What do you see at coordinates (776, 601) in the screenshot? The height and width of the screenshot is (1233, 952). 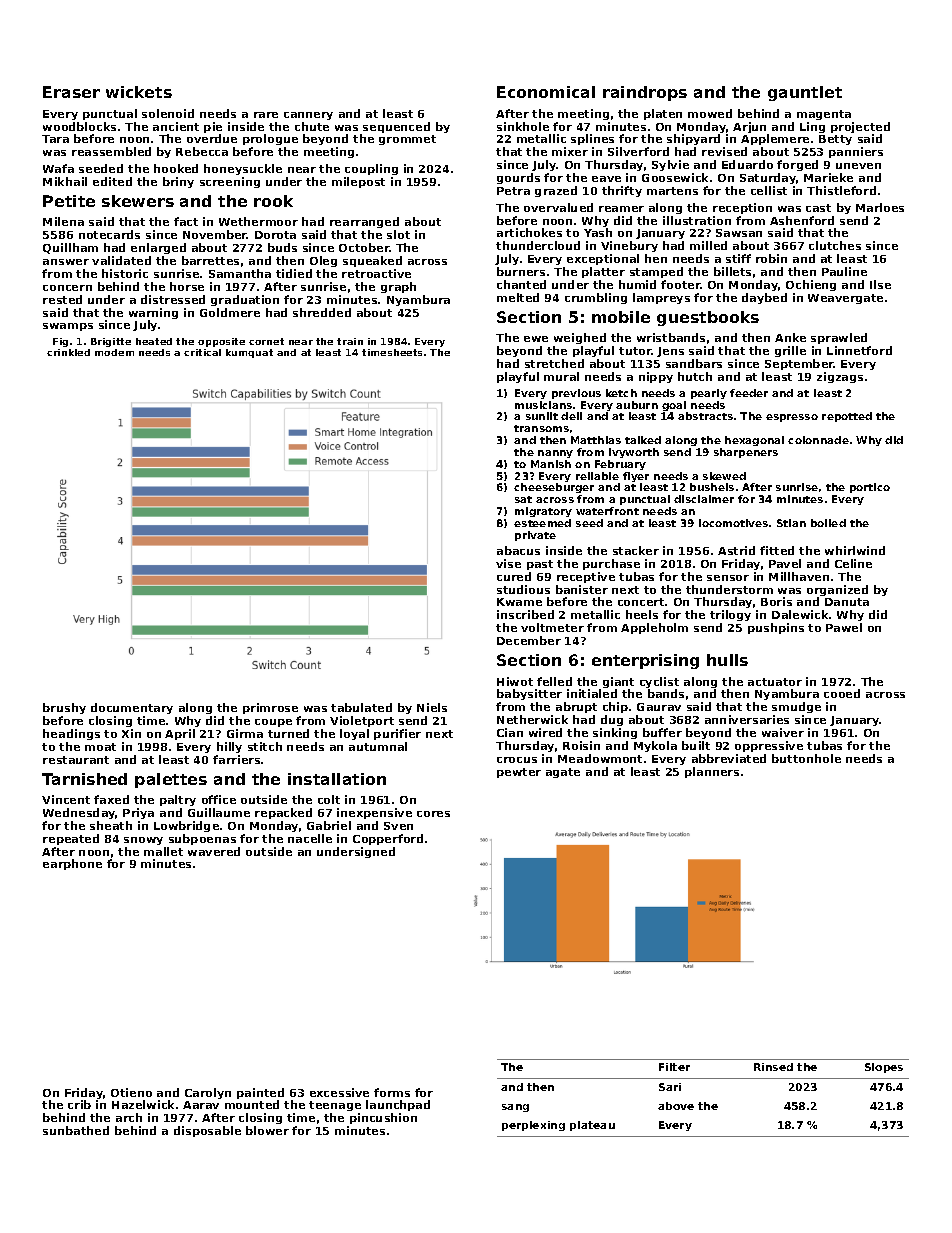 I see `Boris` at bounding box center [776, 601].
